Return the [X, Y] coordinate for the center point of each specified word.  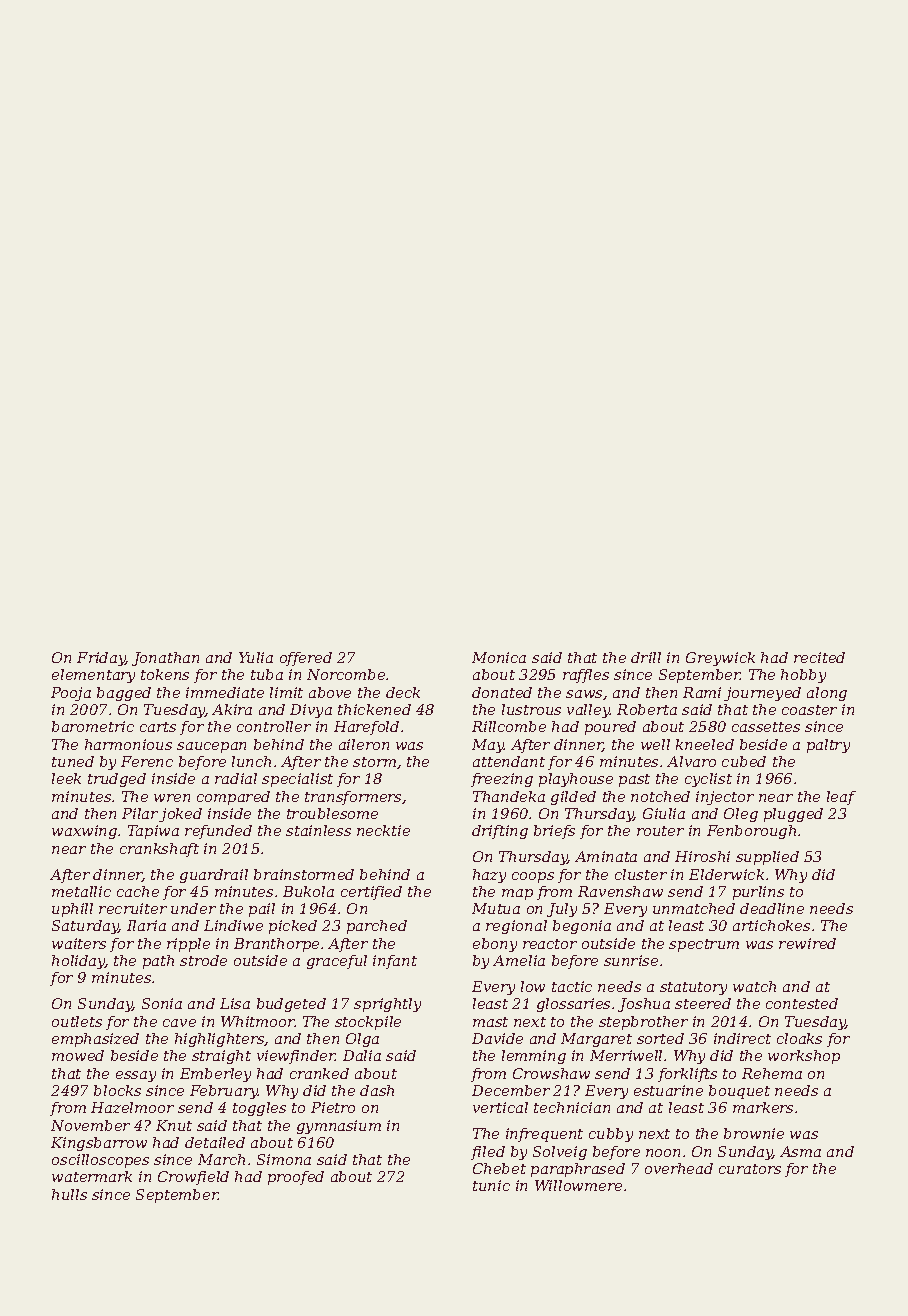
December [511, 1090]
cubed [744, 761]
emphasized [95, 1040]
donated [502, 692]
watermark [92, 1176]
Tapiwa [153, 832]
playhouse [576, 780]
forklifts [687, 1075]
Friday [101, 659]
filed [488, 1153]
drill [646, 657]
